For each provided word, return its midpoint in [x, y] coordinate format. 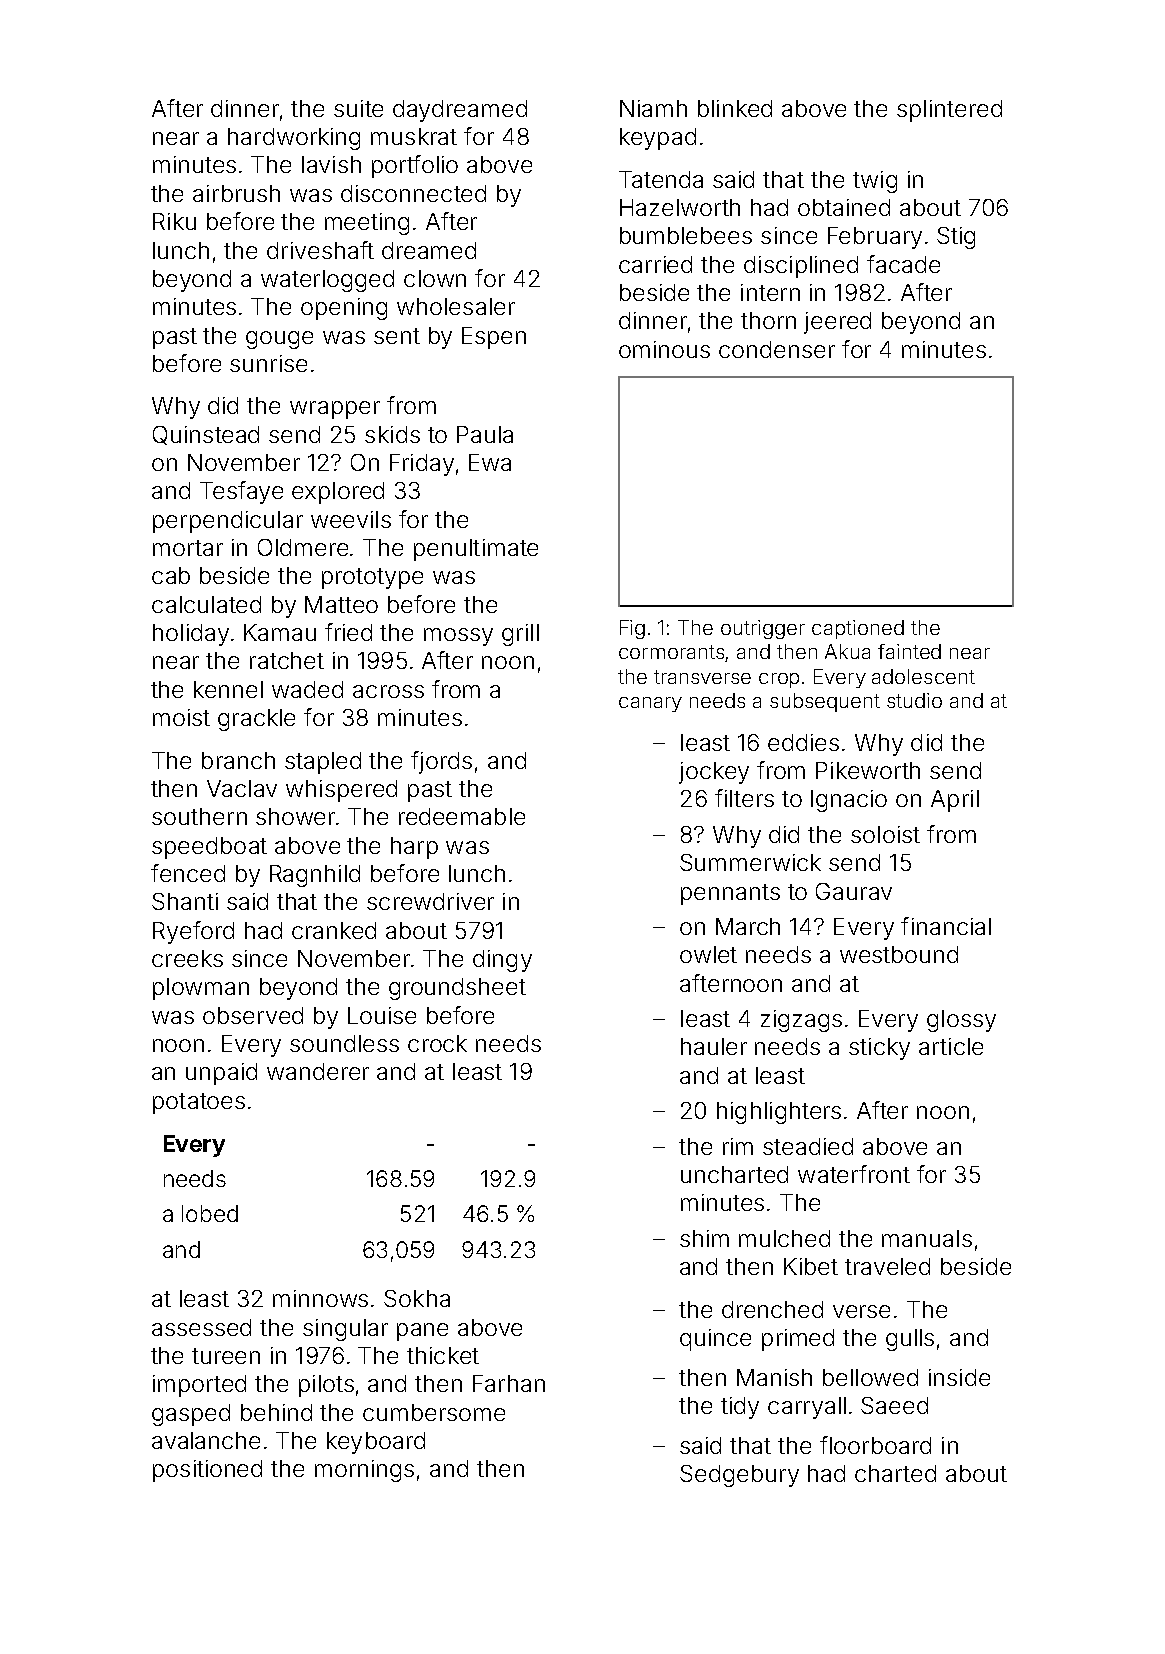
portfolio [415, 166]
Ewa [490, 462]
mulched [784, 1238]
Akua [847, 651]
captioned [858, 629]
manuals [927, 1238]
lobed [210, 1213]
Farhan [509, 1383]
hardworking [294, 139]
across [388, 691]
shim [704, 1238]
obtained [844, 207]
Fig [632, 629]
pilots [326, 1386]
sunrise [268, 363]
